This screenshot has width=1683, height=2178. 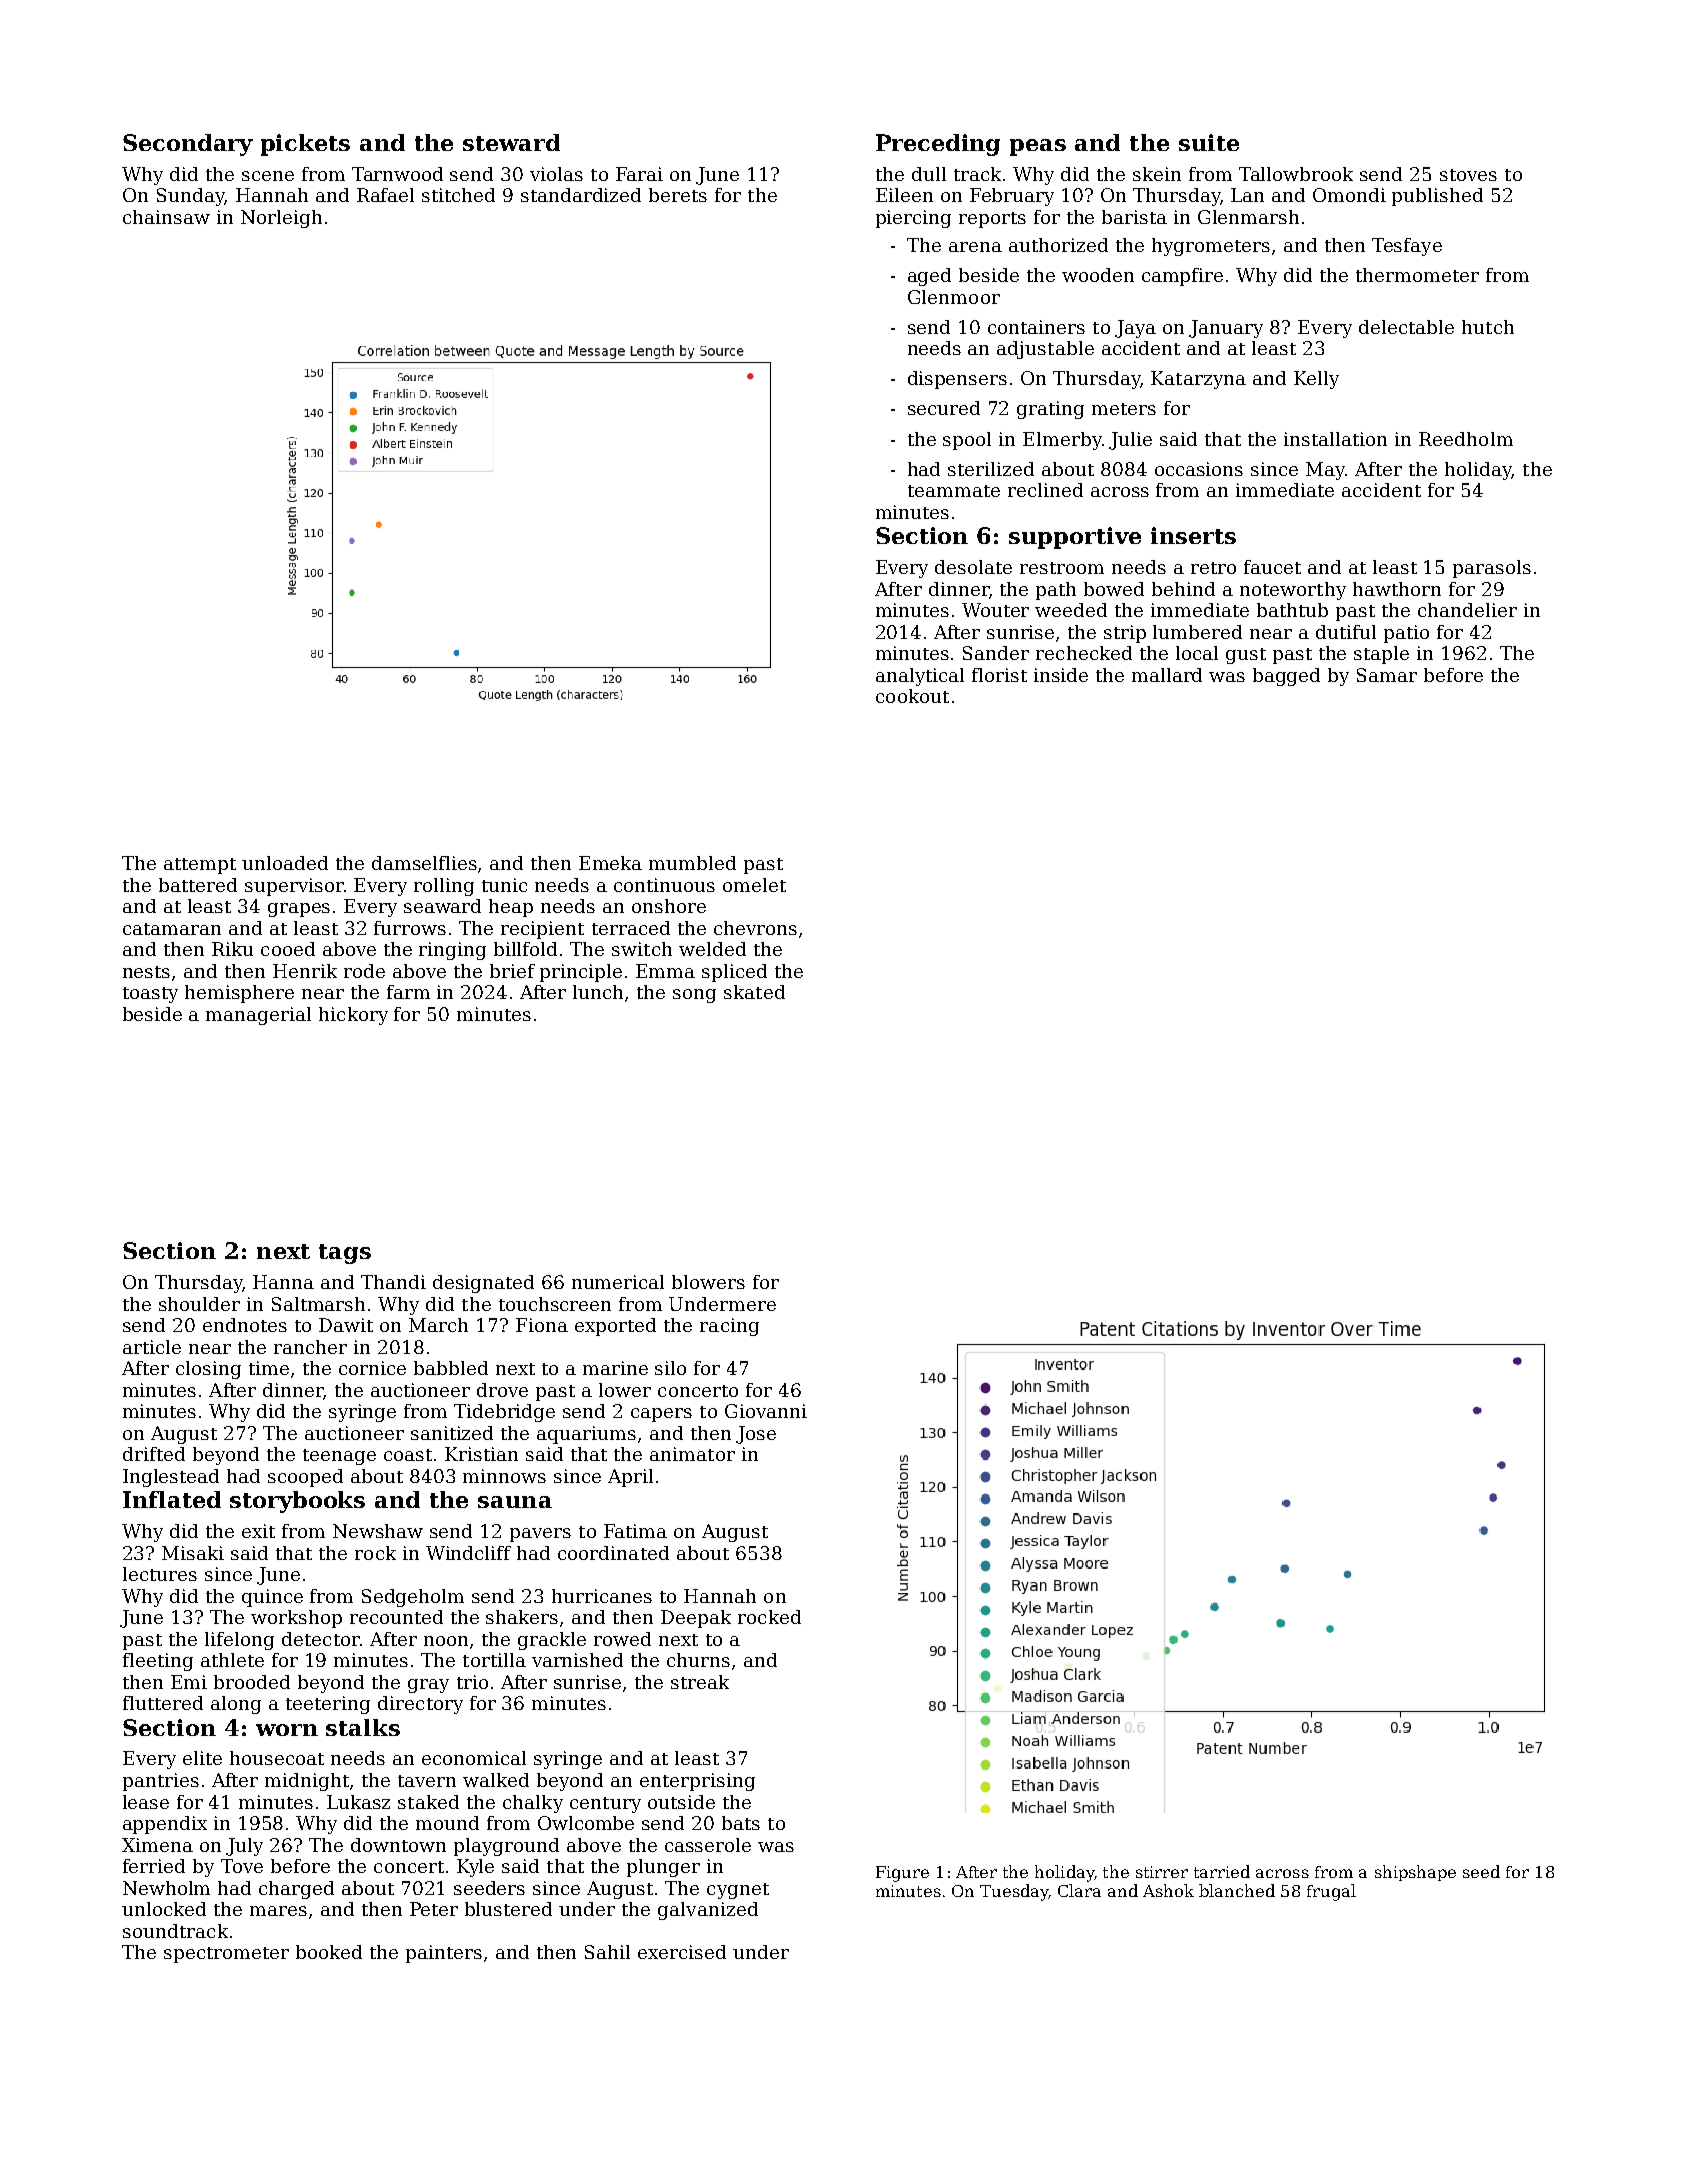 What do you see at coordinates (226, 1955) in the screenshot?
I see `spectrometer` at bounding box center [226, 1955].
